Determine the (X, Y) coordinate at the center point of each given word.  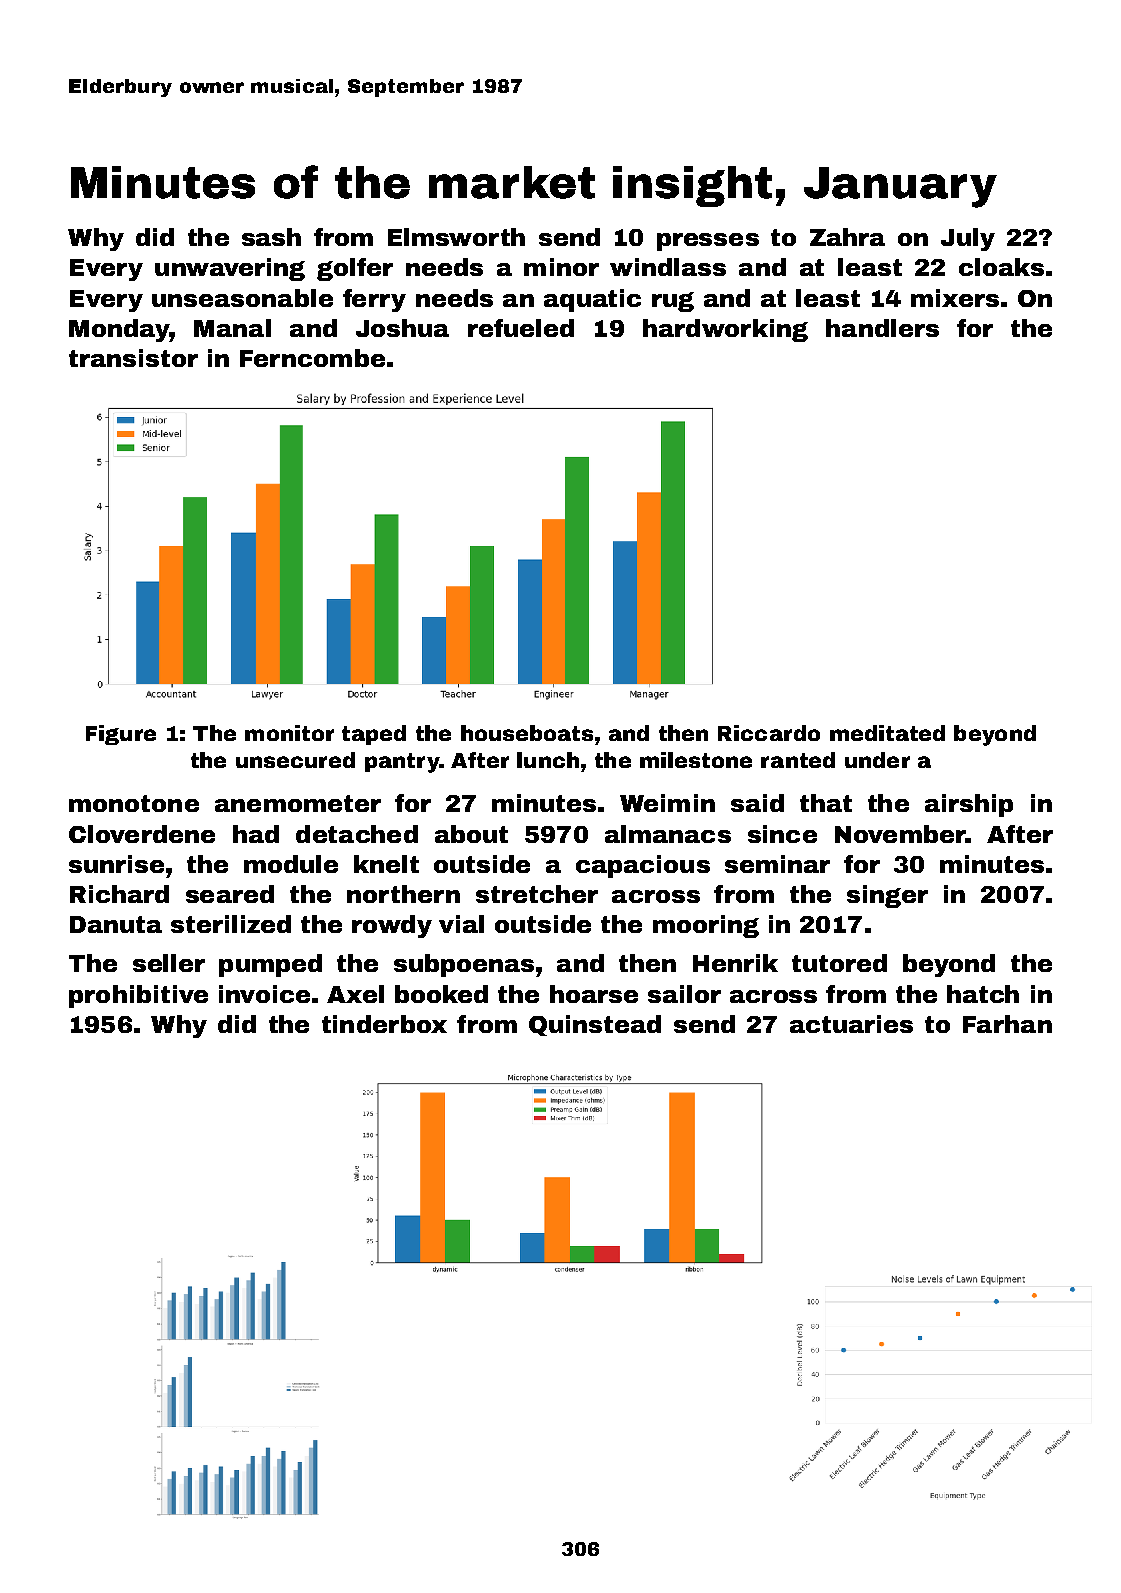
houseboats (527, 733)
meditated (887, 733)
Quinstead (595, 1025)
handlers (882, 328)
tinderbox (384, 1024)
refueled (521, 328)
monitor (289, 733)
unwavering (230, 269)
